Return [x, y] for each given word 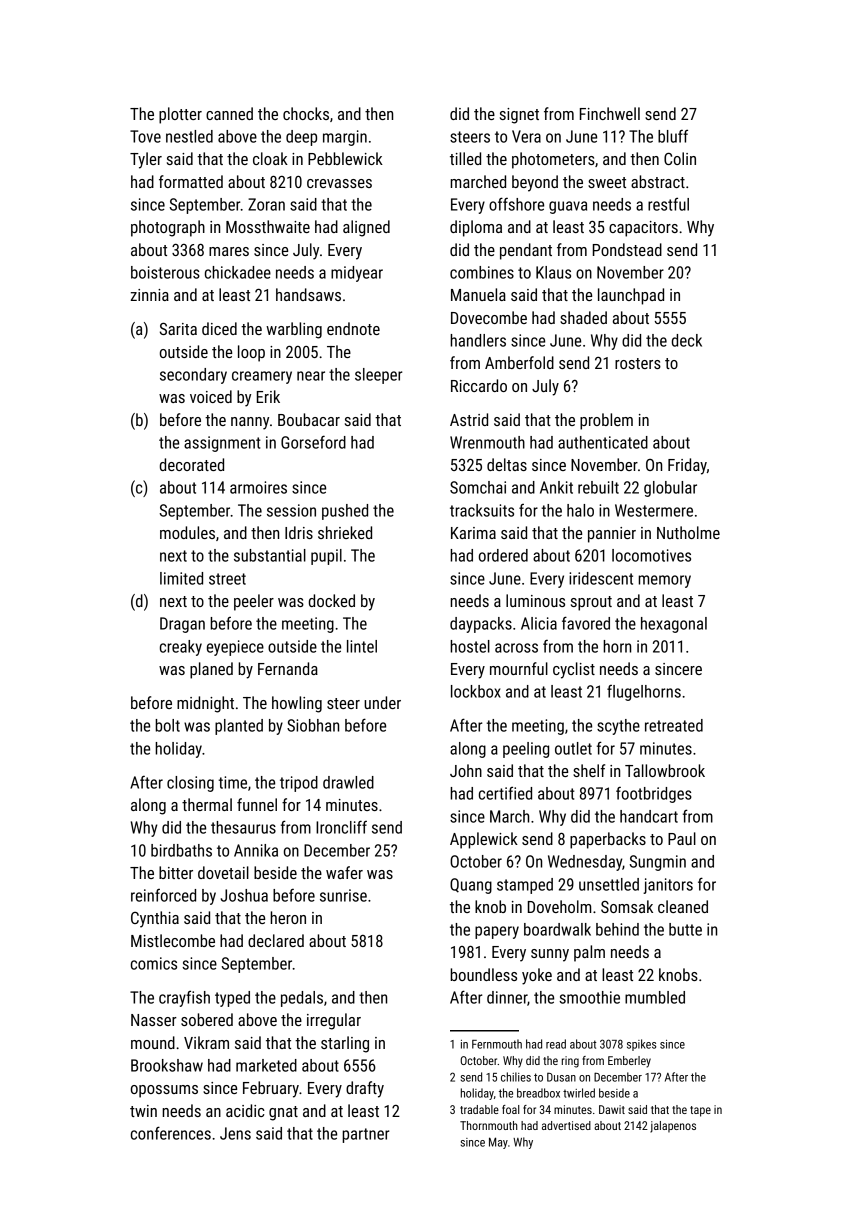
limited [181, 578]
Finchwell [610, 113]
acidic [245, 1110]
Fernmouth [497, 1044]
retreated [674, 725]
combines [482, 272]
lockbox [476, 691]
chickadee [238, 272]
